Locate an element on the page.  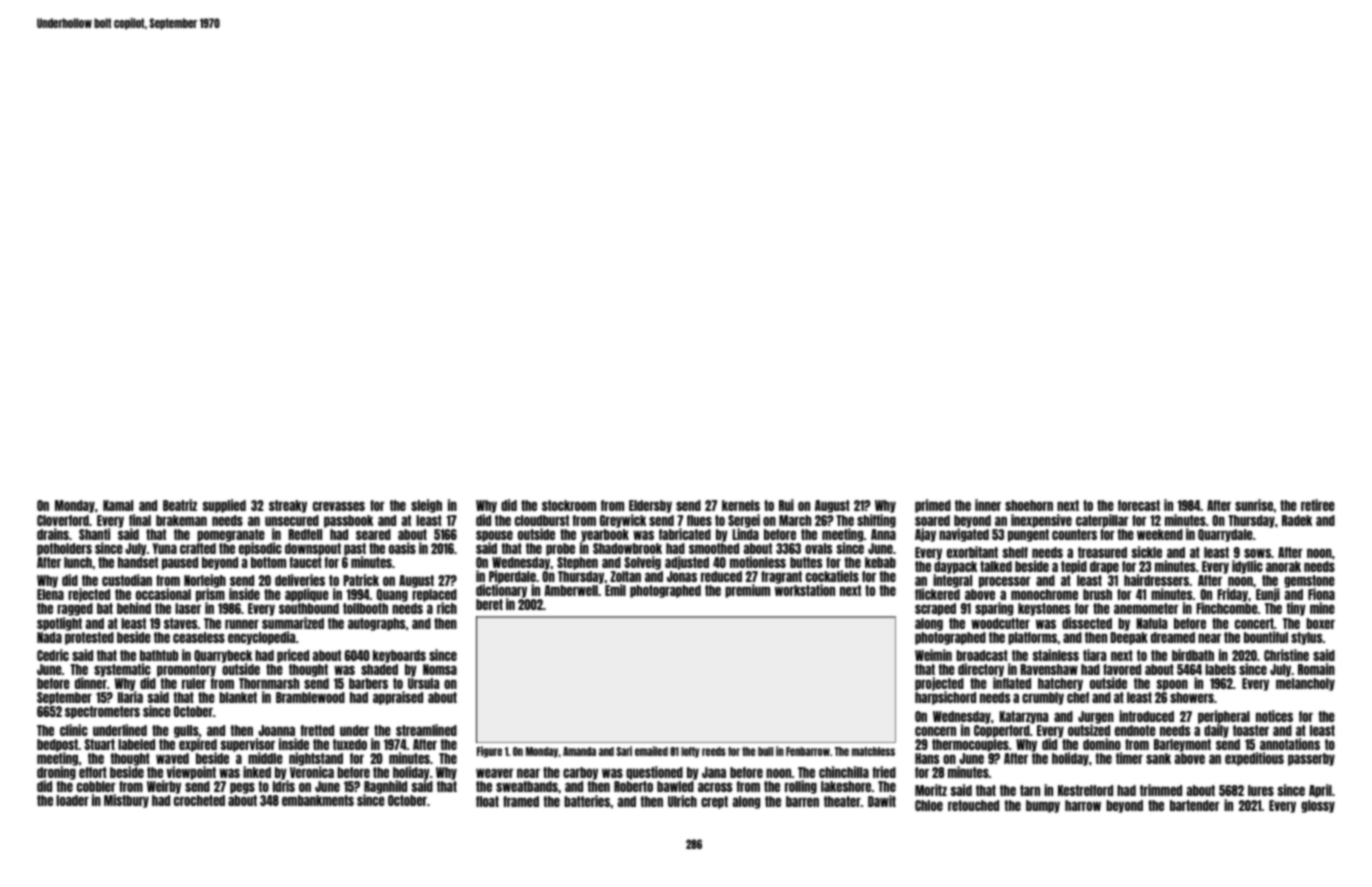
beret is located at coordinates (489, 604).
